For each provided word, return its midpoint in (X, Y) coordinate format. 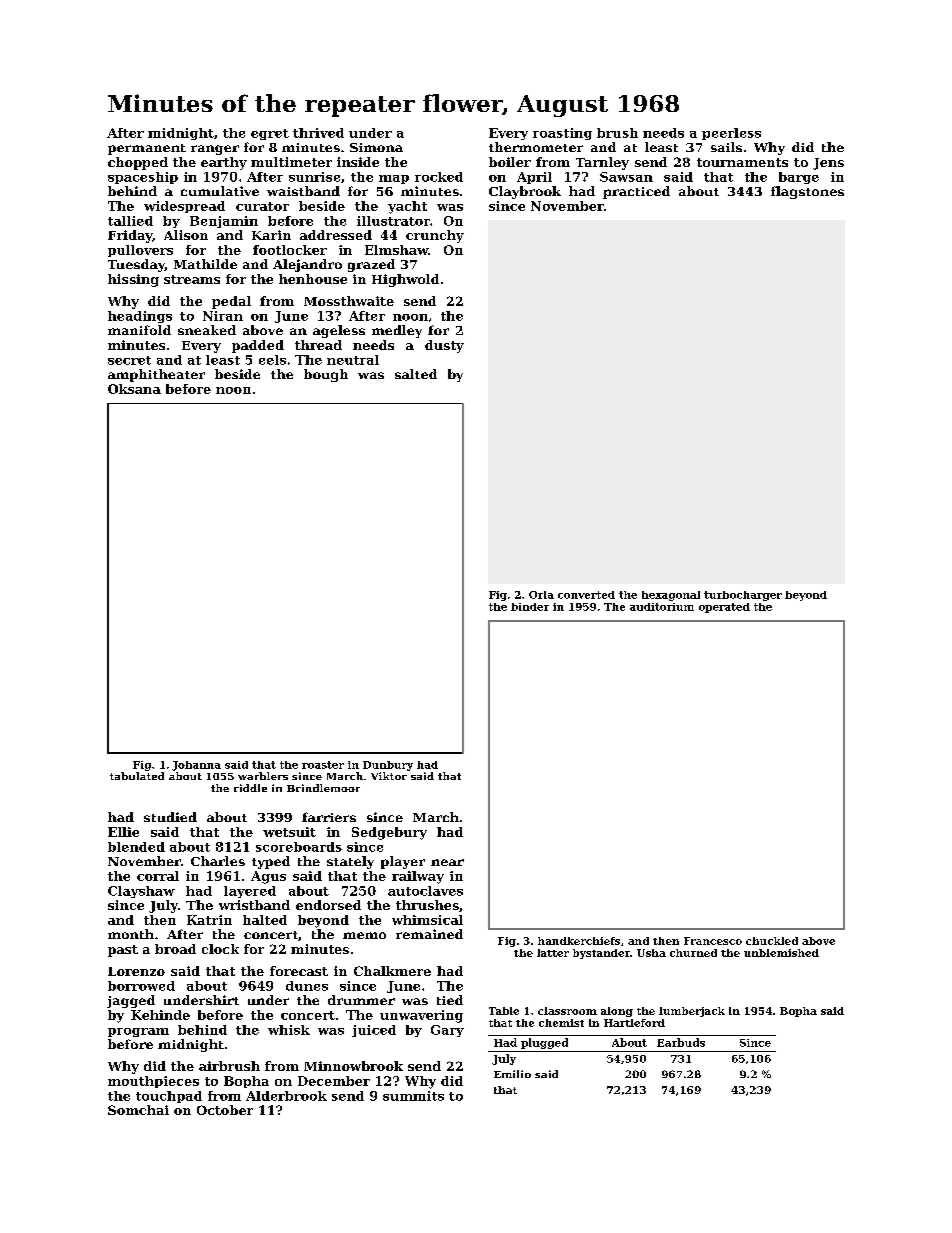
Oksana (134, 389)
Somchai (138, 1110)
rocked (439, 177)
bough (326, 375)
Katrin (209, 920)
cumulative (220, 191)
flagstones (807, 192)
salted (416, 374)
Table (504, 1011)
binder (530, 607)
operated (724, 608)
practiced (636, 192)
